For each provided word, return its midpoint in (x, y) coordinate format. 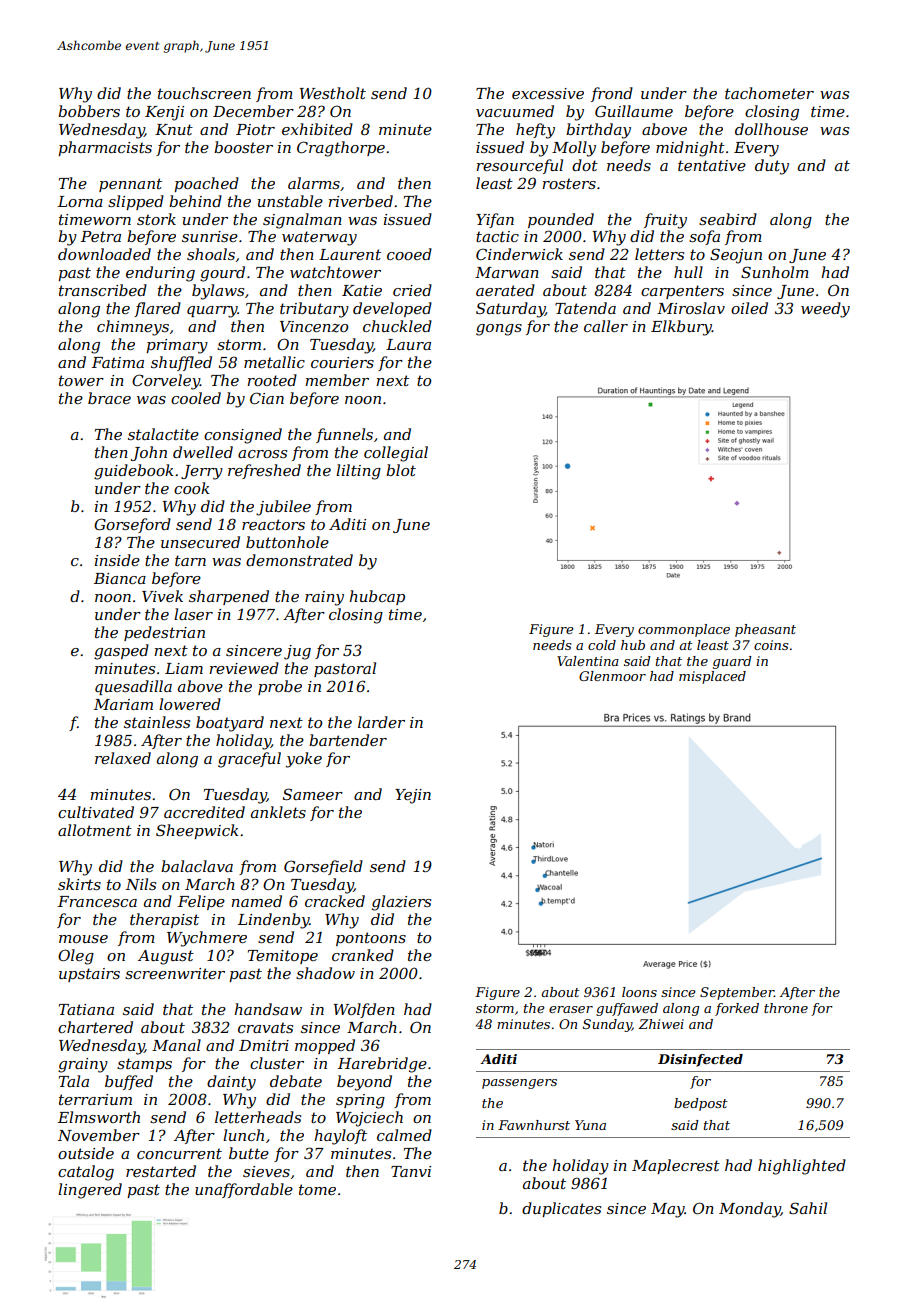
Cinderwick (519, 254)
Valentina (588, 661)
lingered (90, 1191)
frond (612, 94)
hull (688, 272)
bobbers (89, 111)
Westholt (333, 93)
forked (737, 1009)
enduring (160, 274)
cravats (265, 1027)
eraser (571, 1009)
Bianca (120, 578)
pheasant (765, 630)
